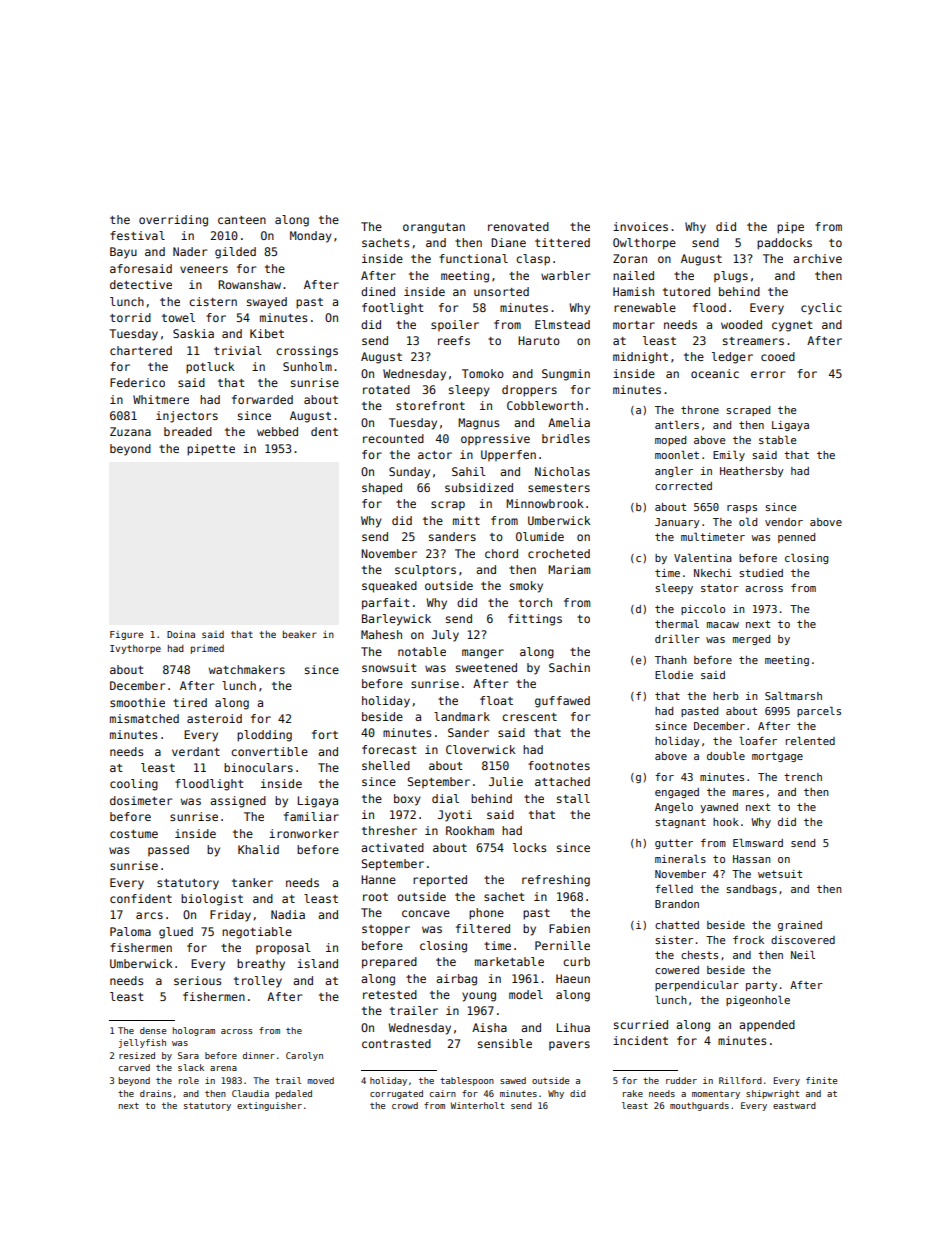  I want to click on forwarded, so click(262, 399).
